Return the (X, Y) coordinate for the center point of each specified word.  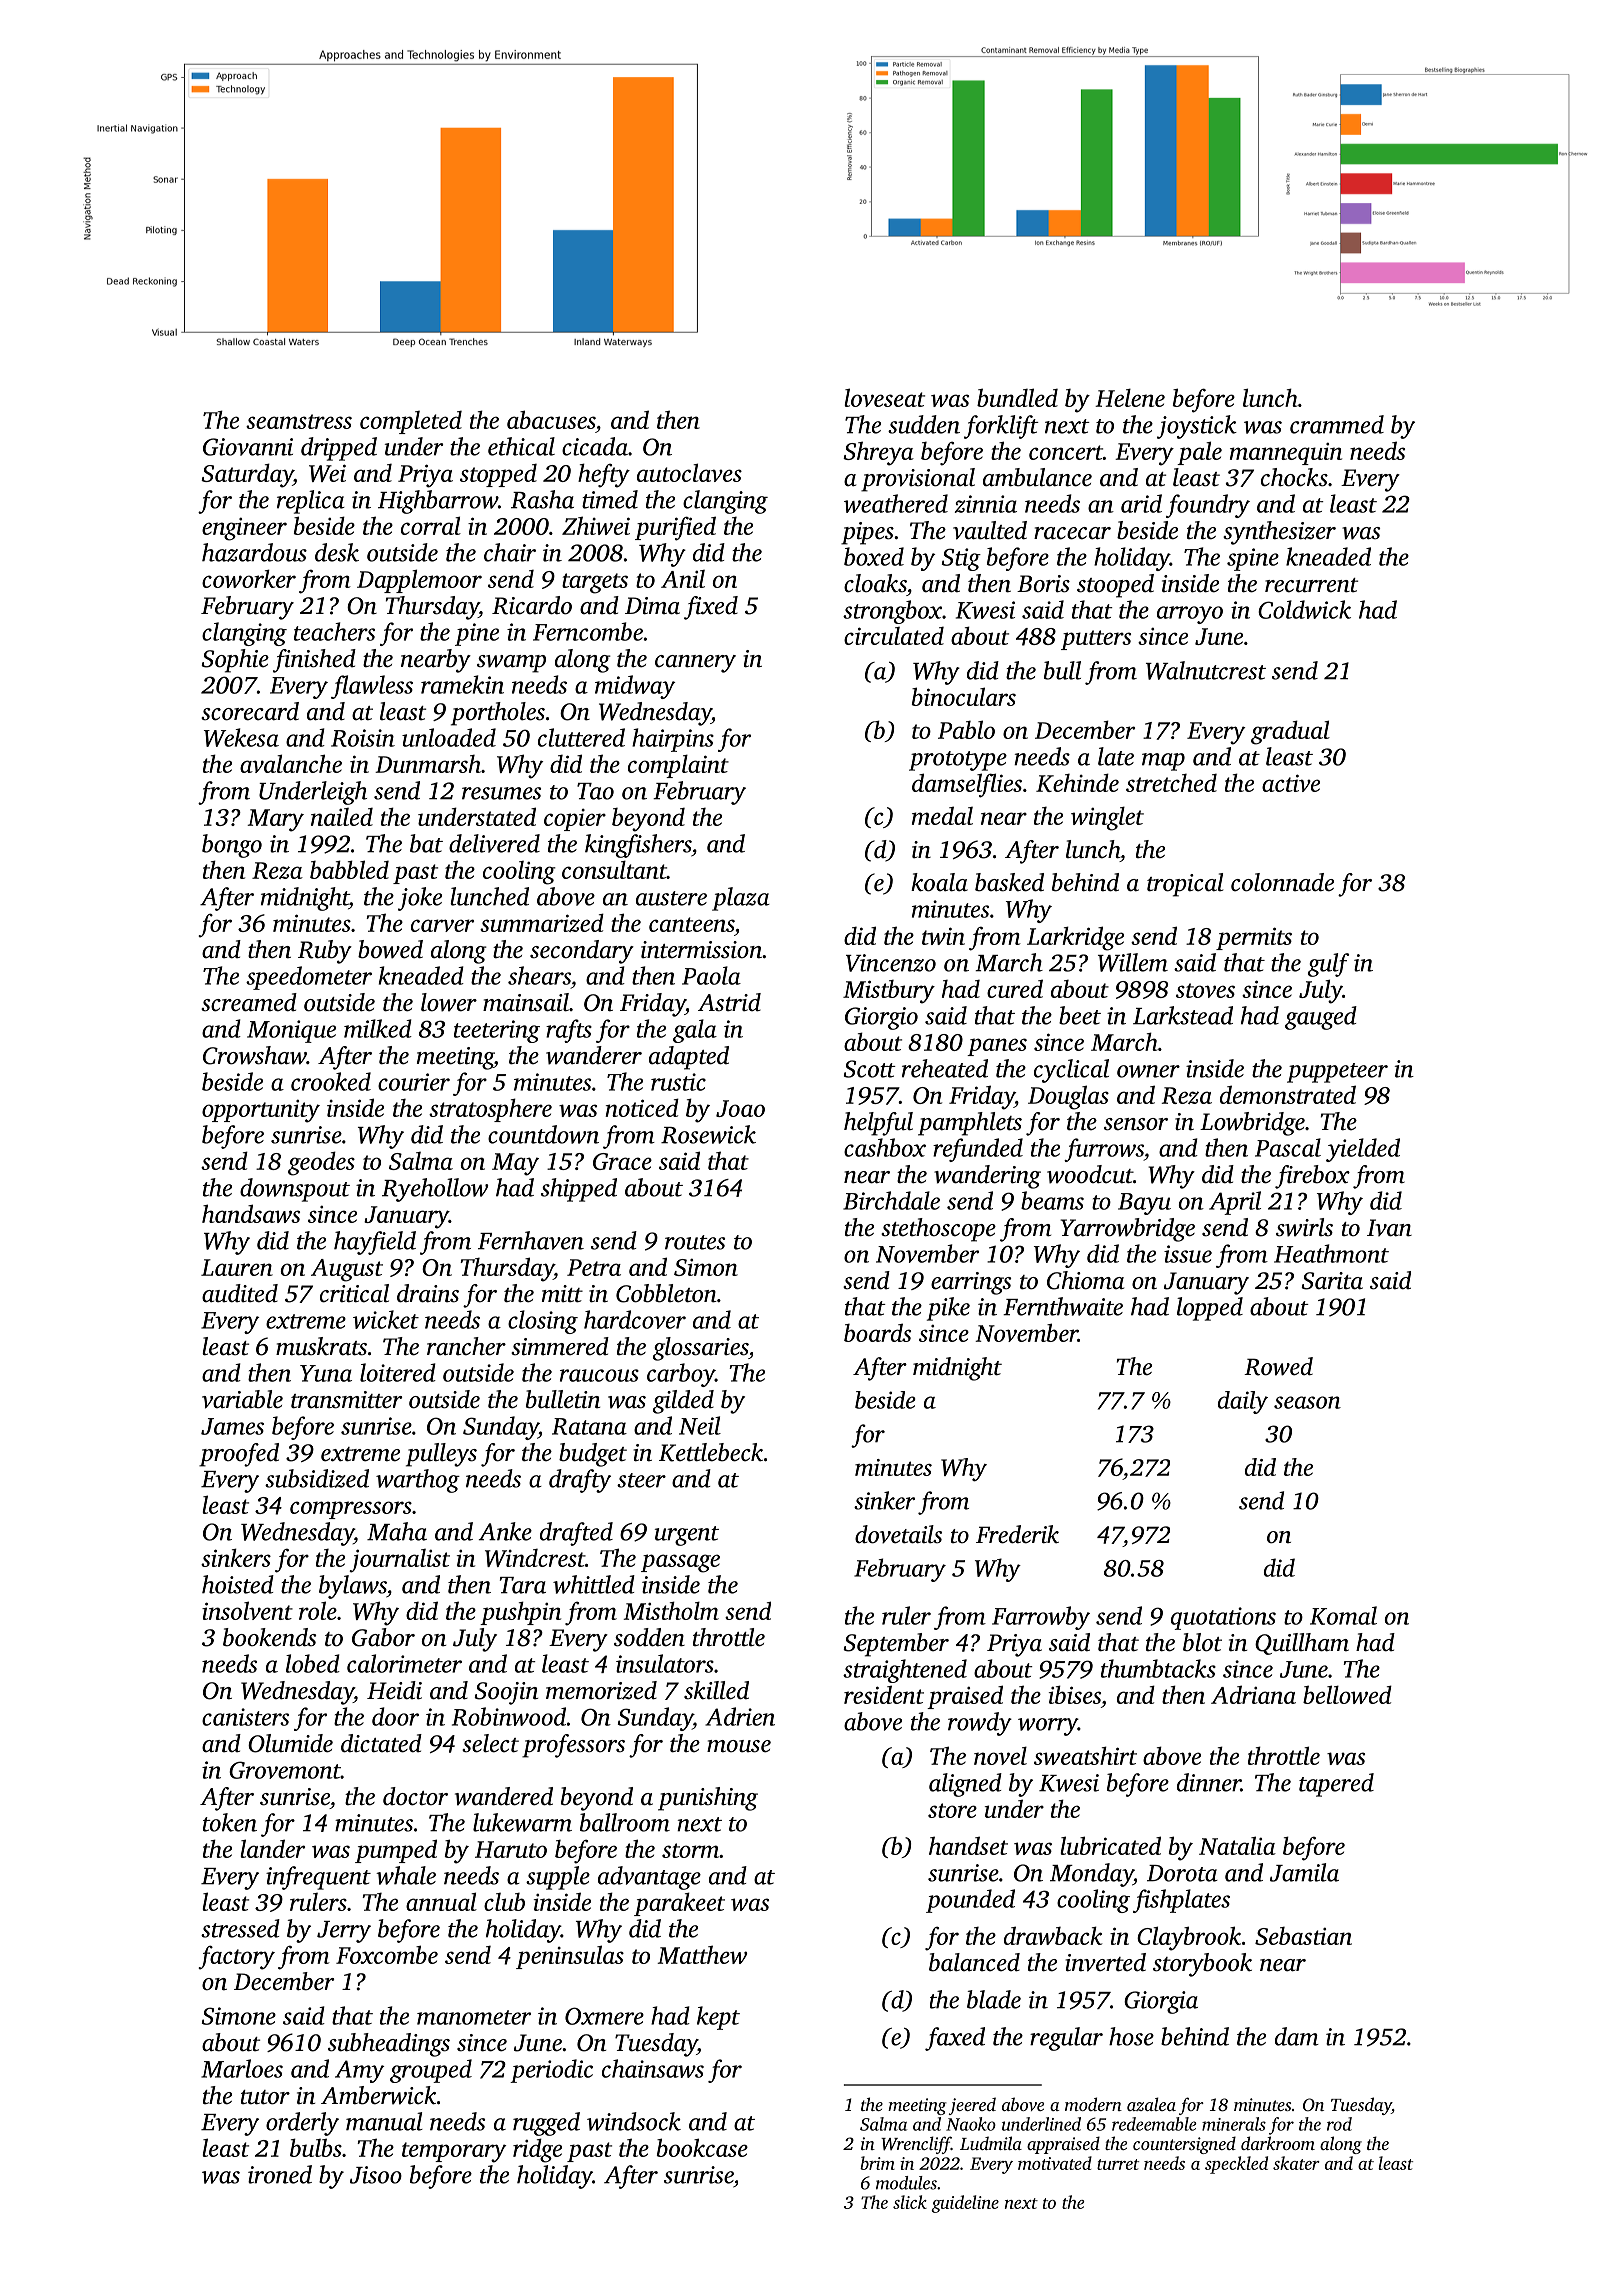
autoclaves (689, 472)
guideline (965, 2204)
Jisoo (376, 2175)
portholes (498, 714)
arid (1141, 503)
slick (910, 2202)
